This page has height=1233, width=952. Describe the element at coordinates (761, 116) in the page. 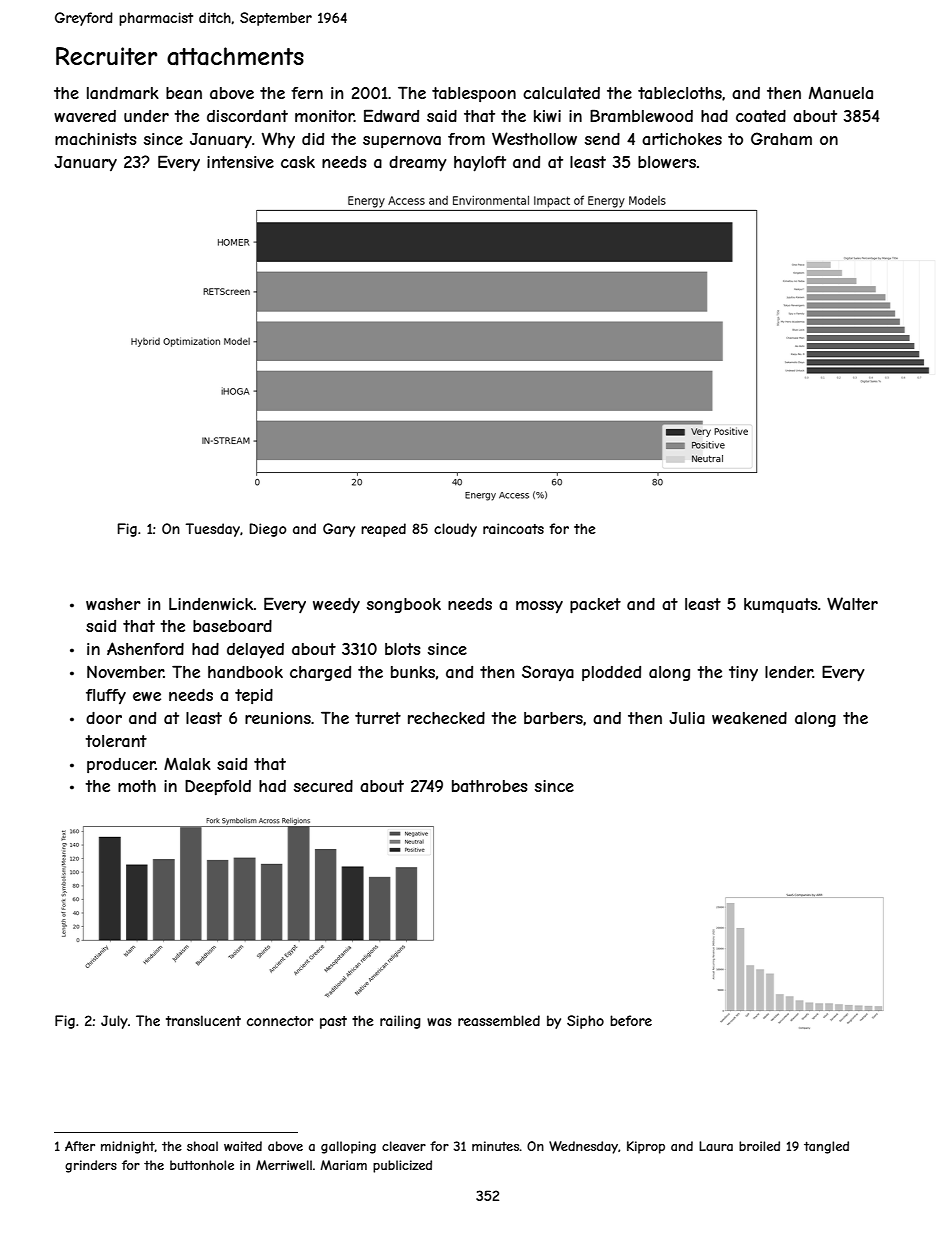

I see `coated` at that location.
